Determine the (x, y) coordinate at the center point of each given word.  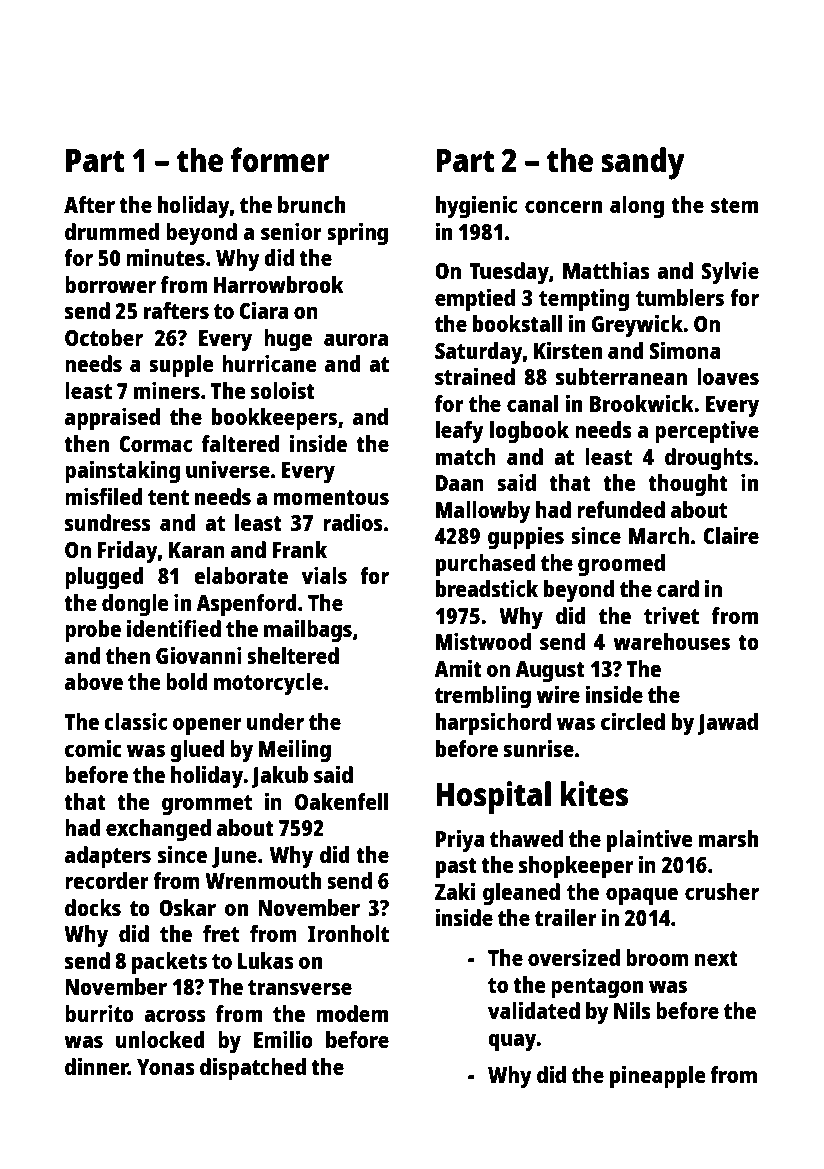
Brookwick (642, 403)
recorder (107, 880)
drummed (112, 231)
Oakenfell (341, 801)
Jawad (727, 724)
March (659, 535)
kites (594, 794)
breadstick (487, 588)
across (175, 1015)
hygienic (476, 207)
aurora (356, 339)
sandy (642, 163)
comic (93, 748)
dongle (135, 605)
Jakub (280, 777)
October (104, 337)
